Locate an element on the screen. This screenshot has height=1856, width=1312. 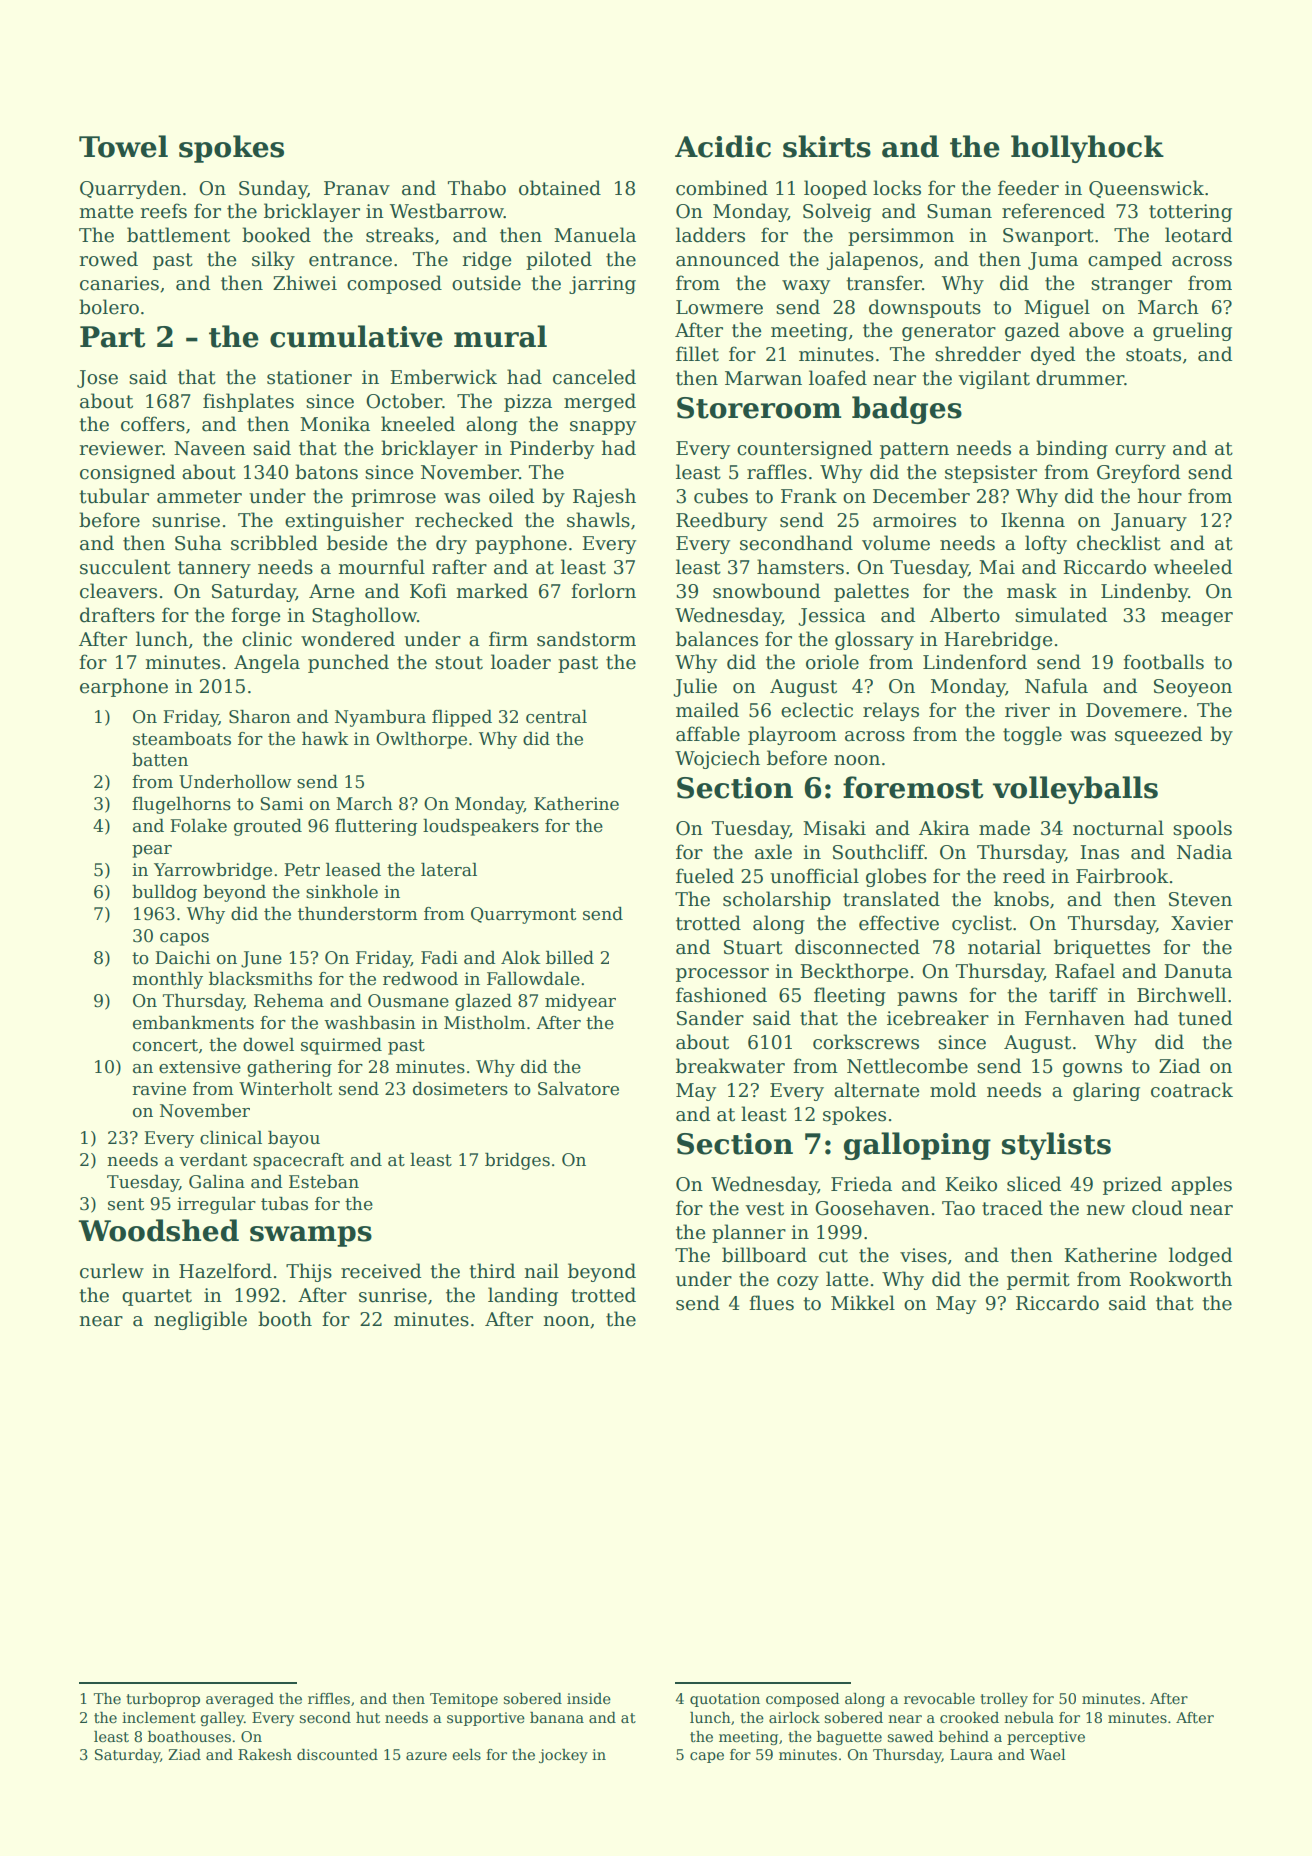
breakwater is located at coordinates (730, 1066).
